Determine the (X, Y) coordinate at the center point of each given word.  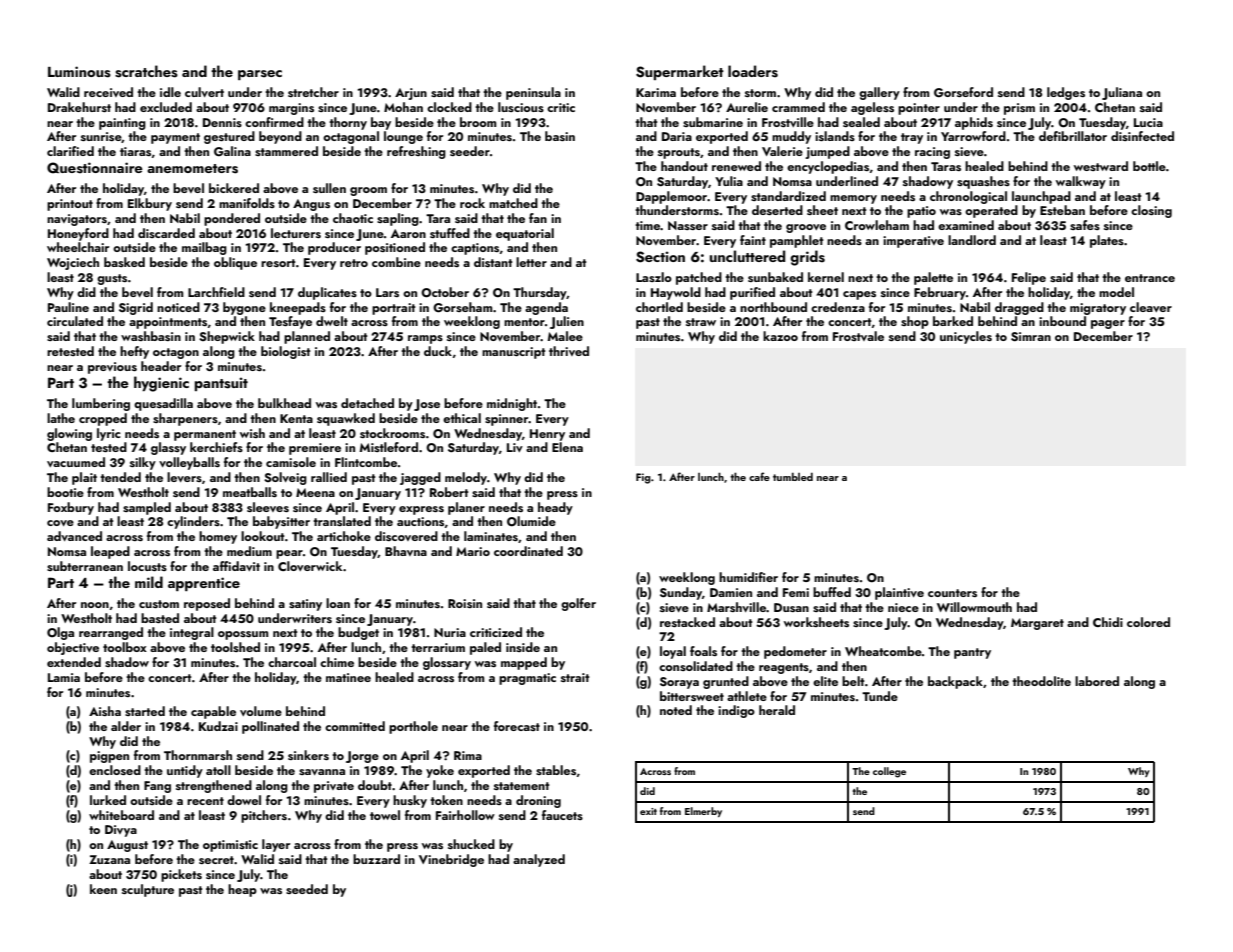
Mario (473, 551)
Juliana (1122, 93)
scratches (146, 71)
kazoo (780, 336)
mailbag (204, 248)
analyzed (539, 860)
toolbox (125, 647)
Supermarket (680, 72)
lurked (108, 800)
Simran (1031, 337)
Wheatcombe (883, 651)
